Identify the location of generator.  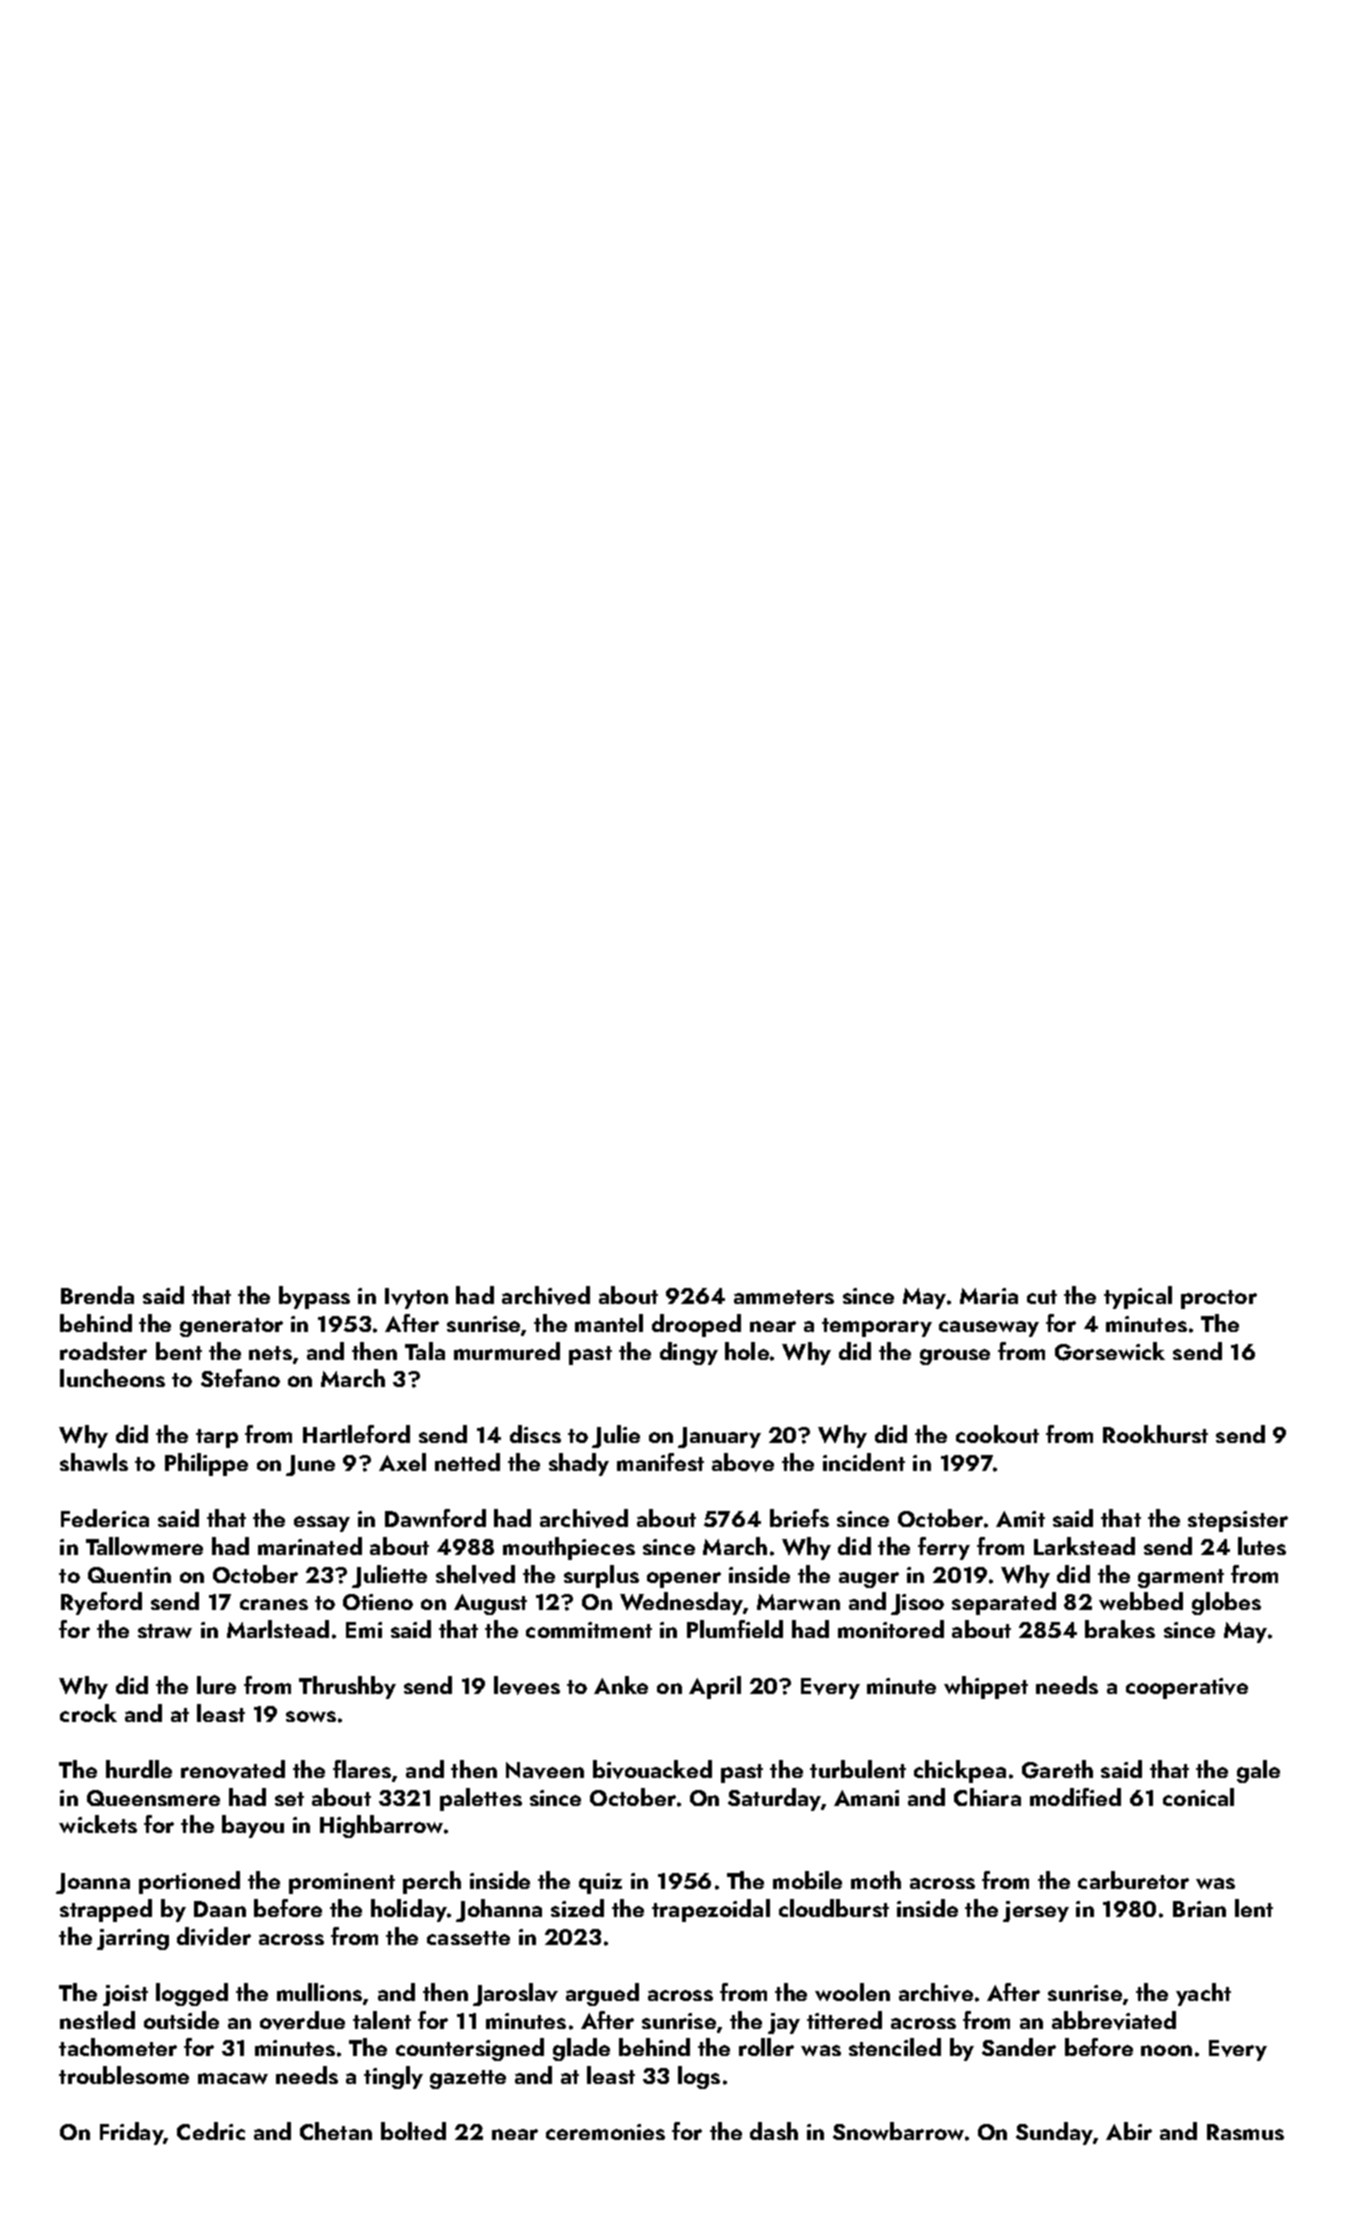
(231, 1327).
